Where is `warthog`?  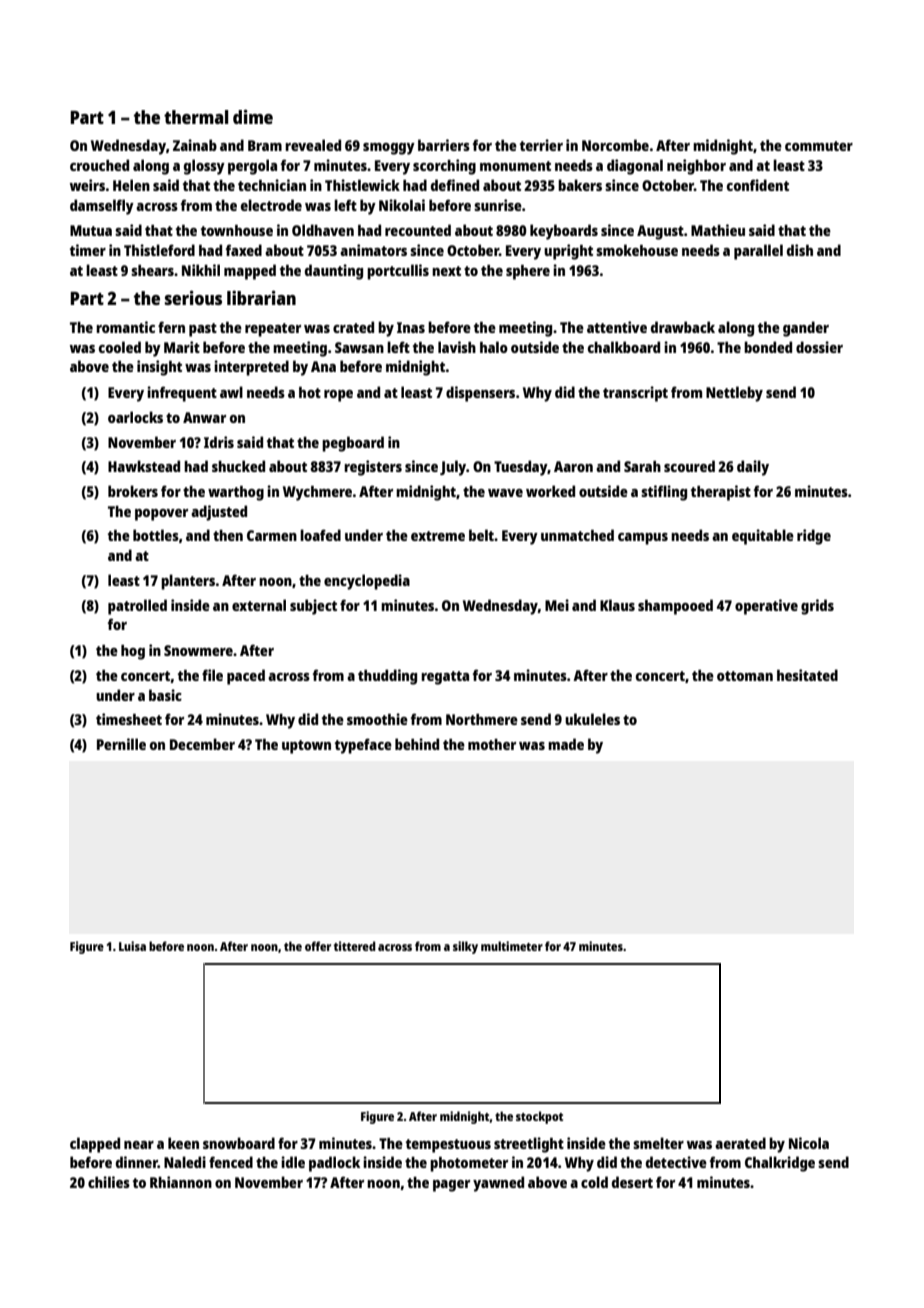
warthog is located at coordinates (236, 493).
